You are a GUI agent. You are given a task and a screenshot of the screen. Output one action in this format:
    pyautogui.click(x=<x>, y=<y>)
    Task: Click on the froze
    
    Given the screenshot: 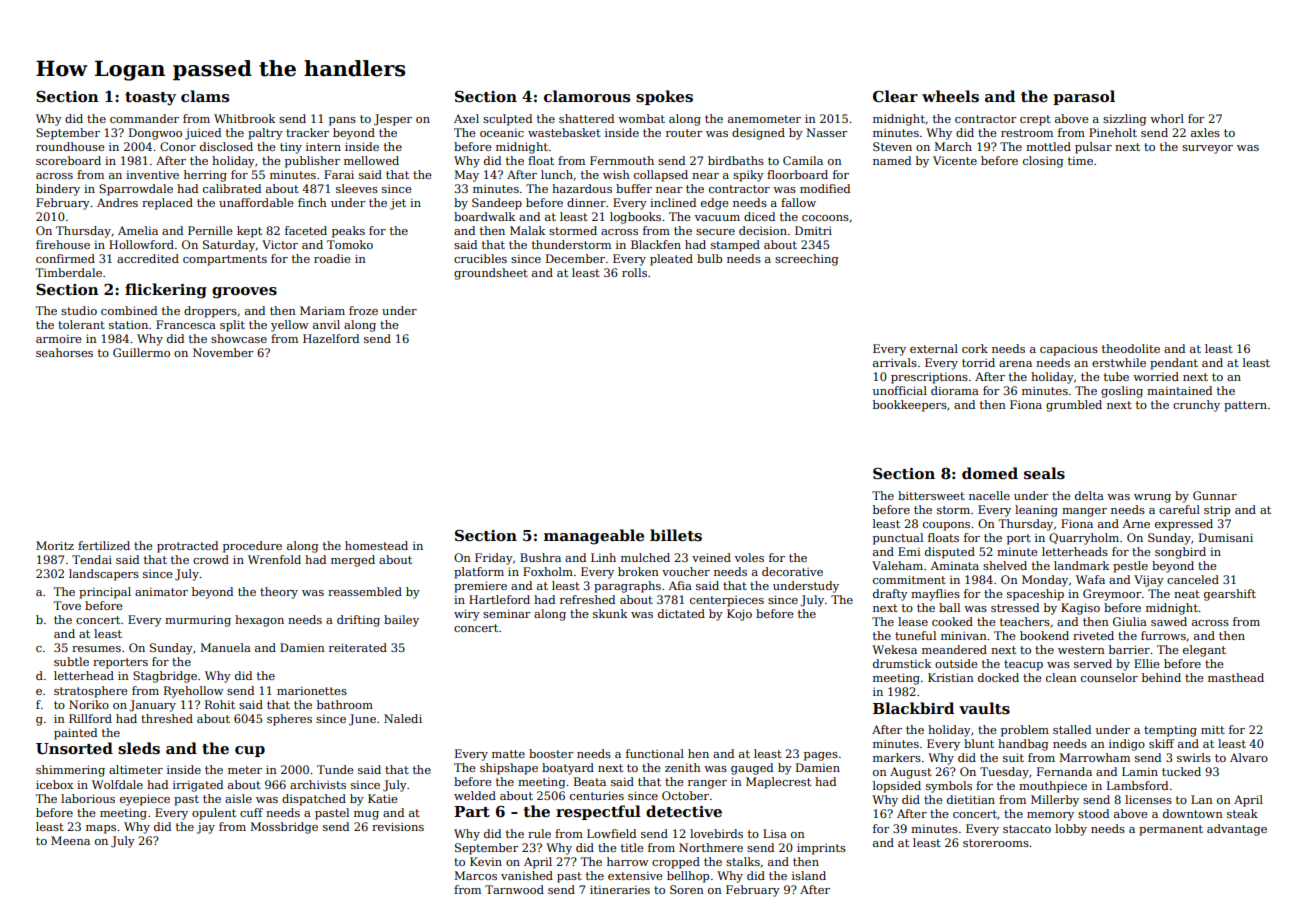 What is the action you would take?
    pyautogui.click(x=363, y=310)
